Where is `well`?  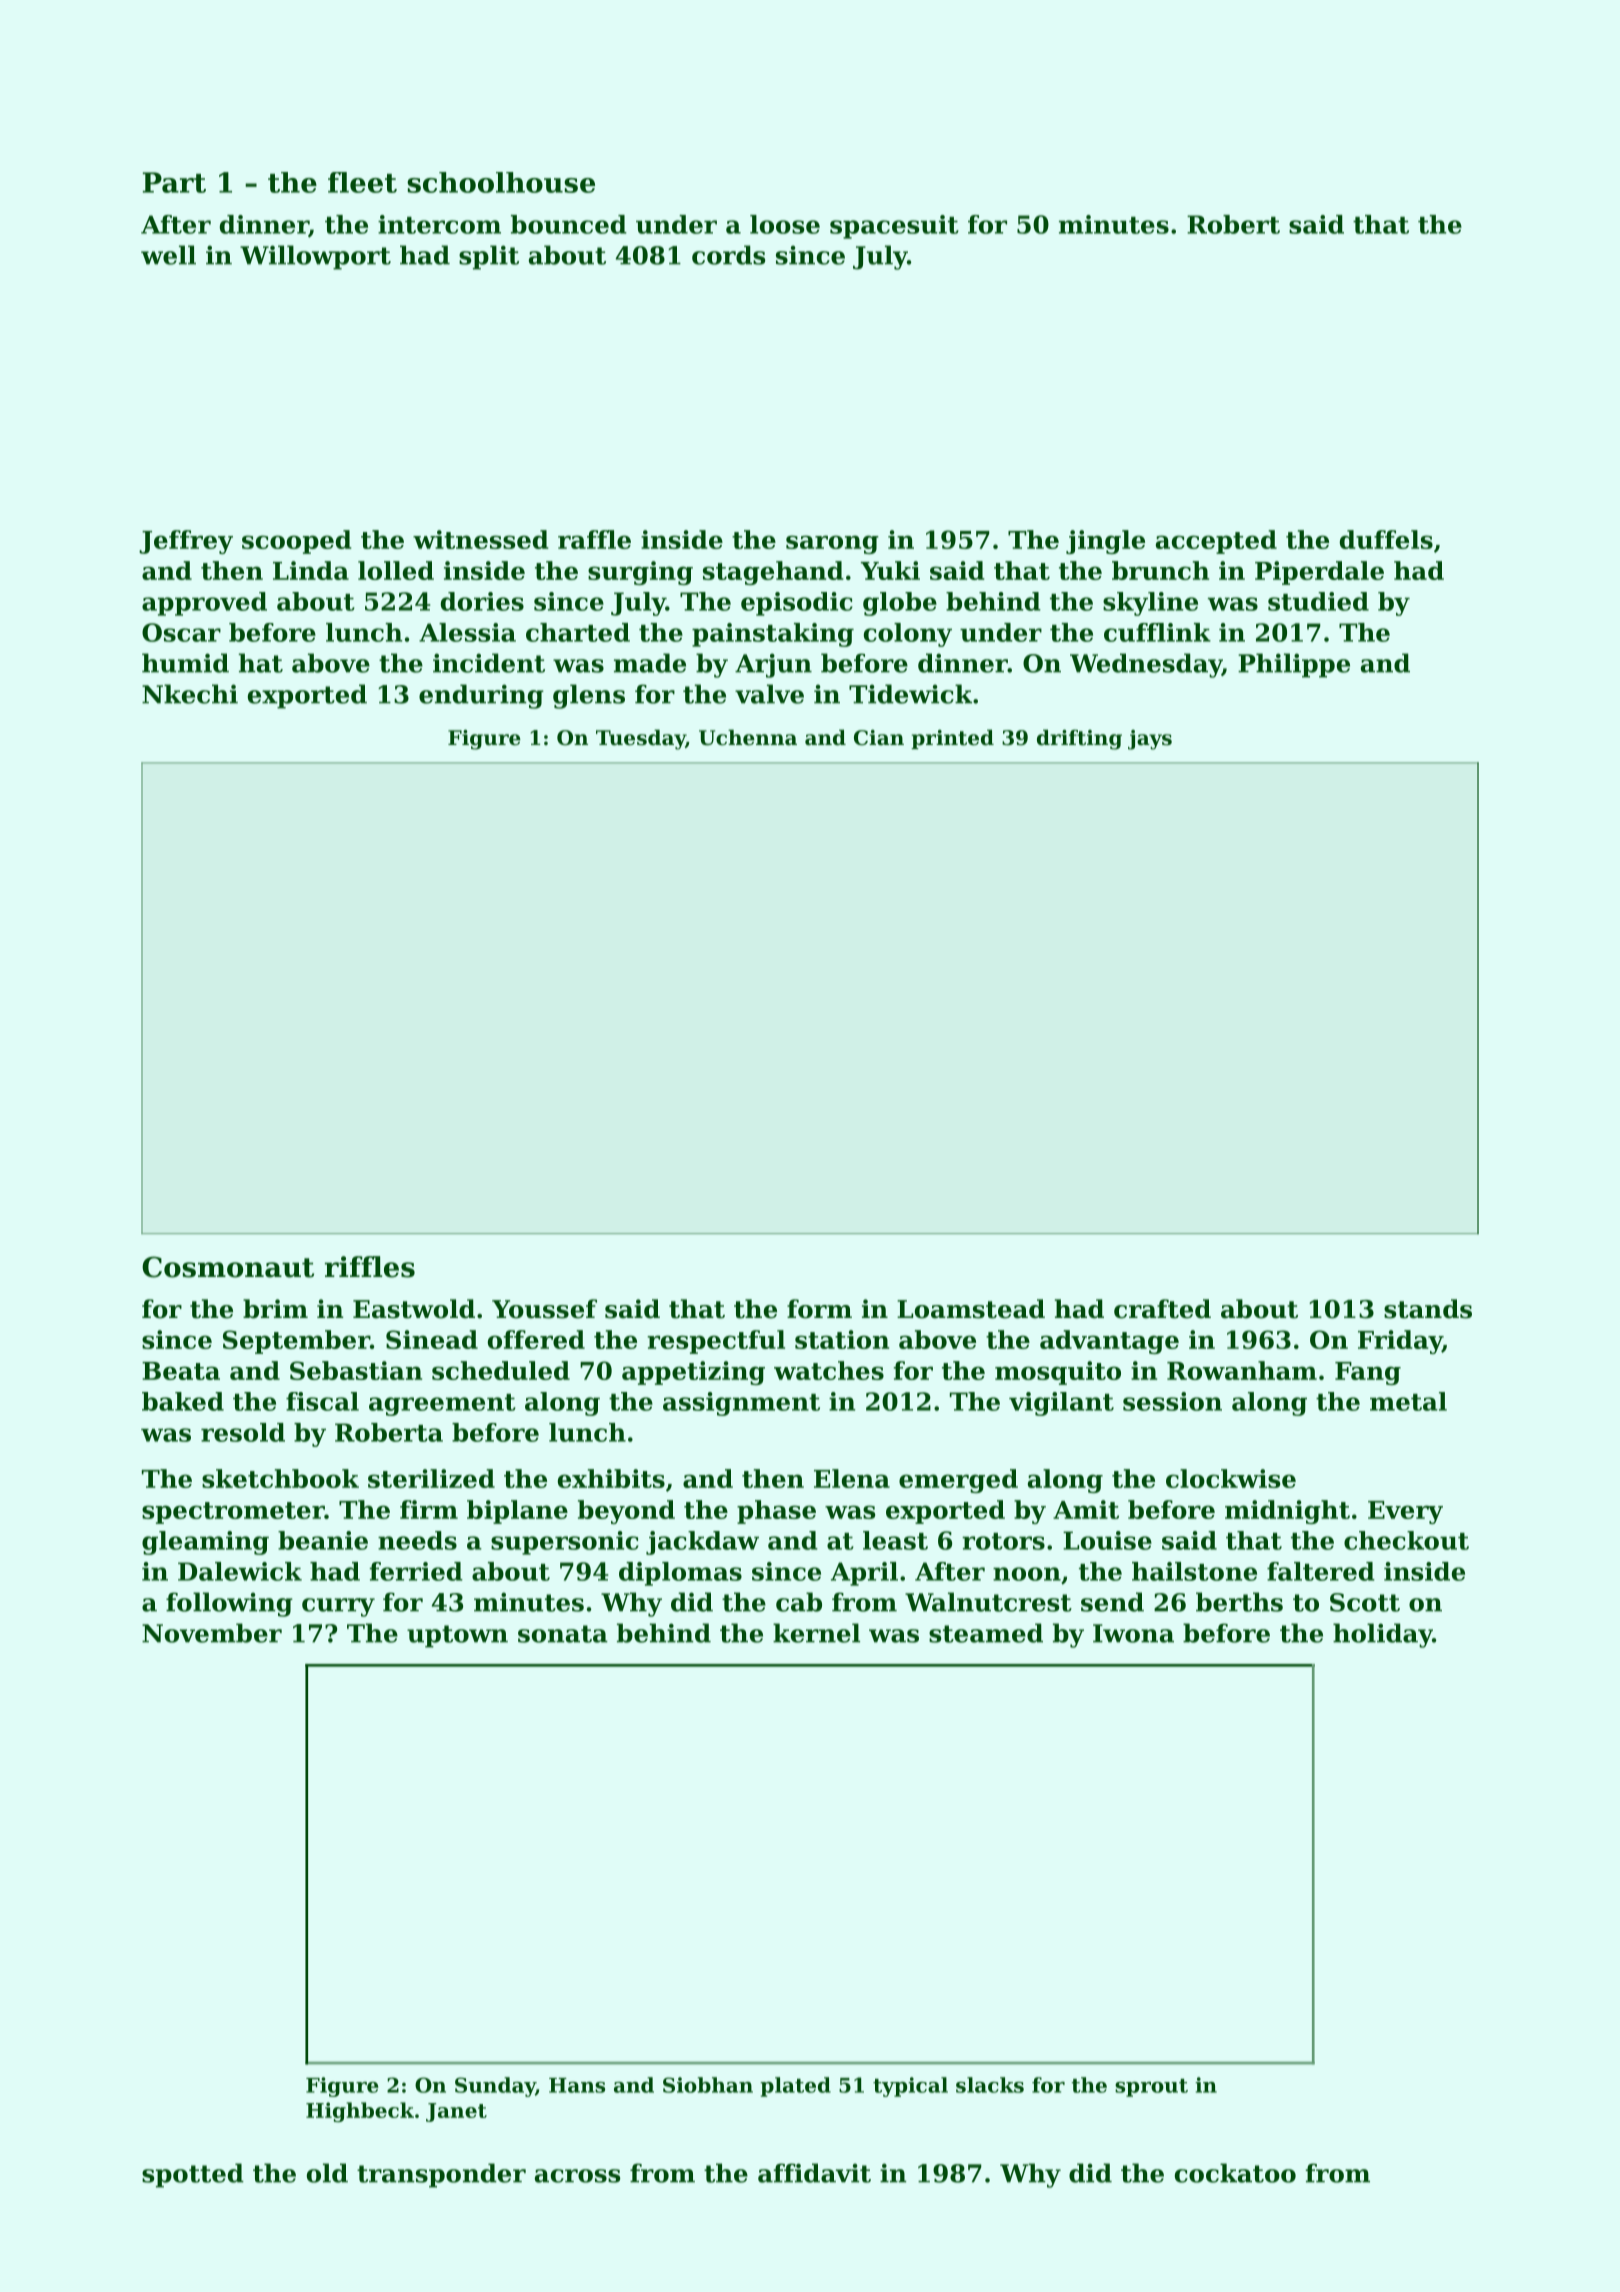 well is located at coordinates (168, 255).
